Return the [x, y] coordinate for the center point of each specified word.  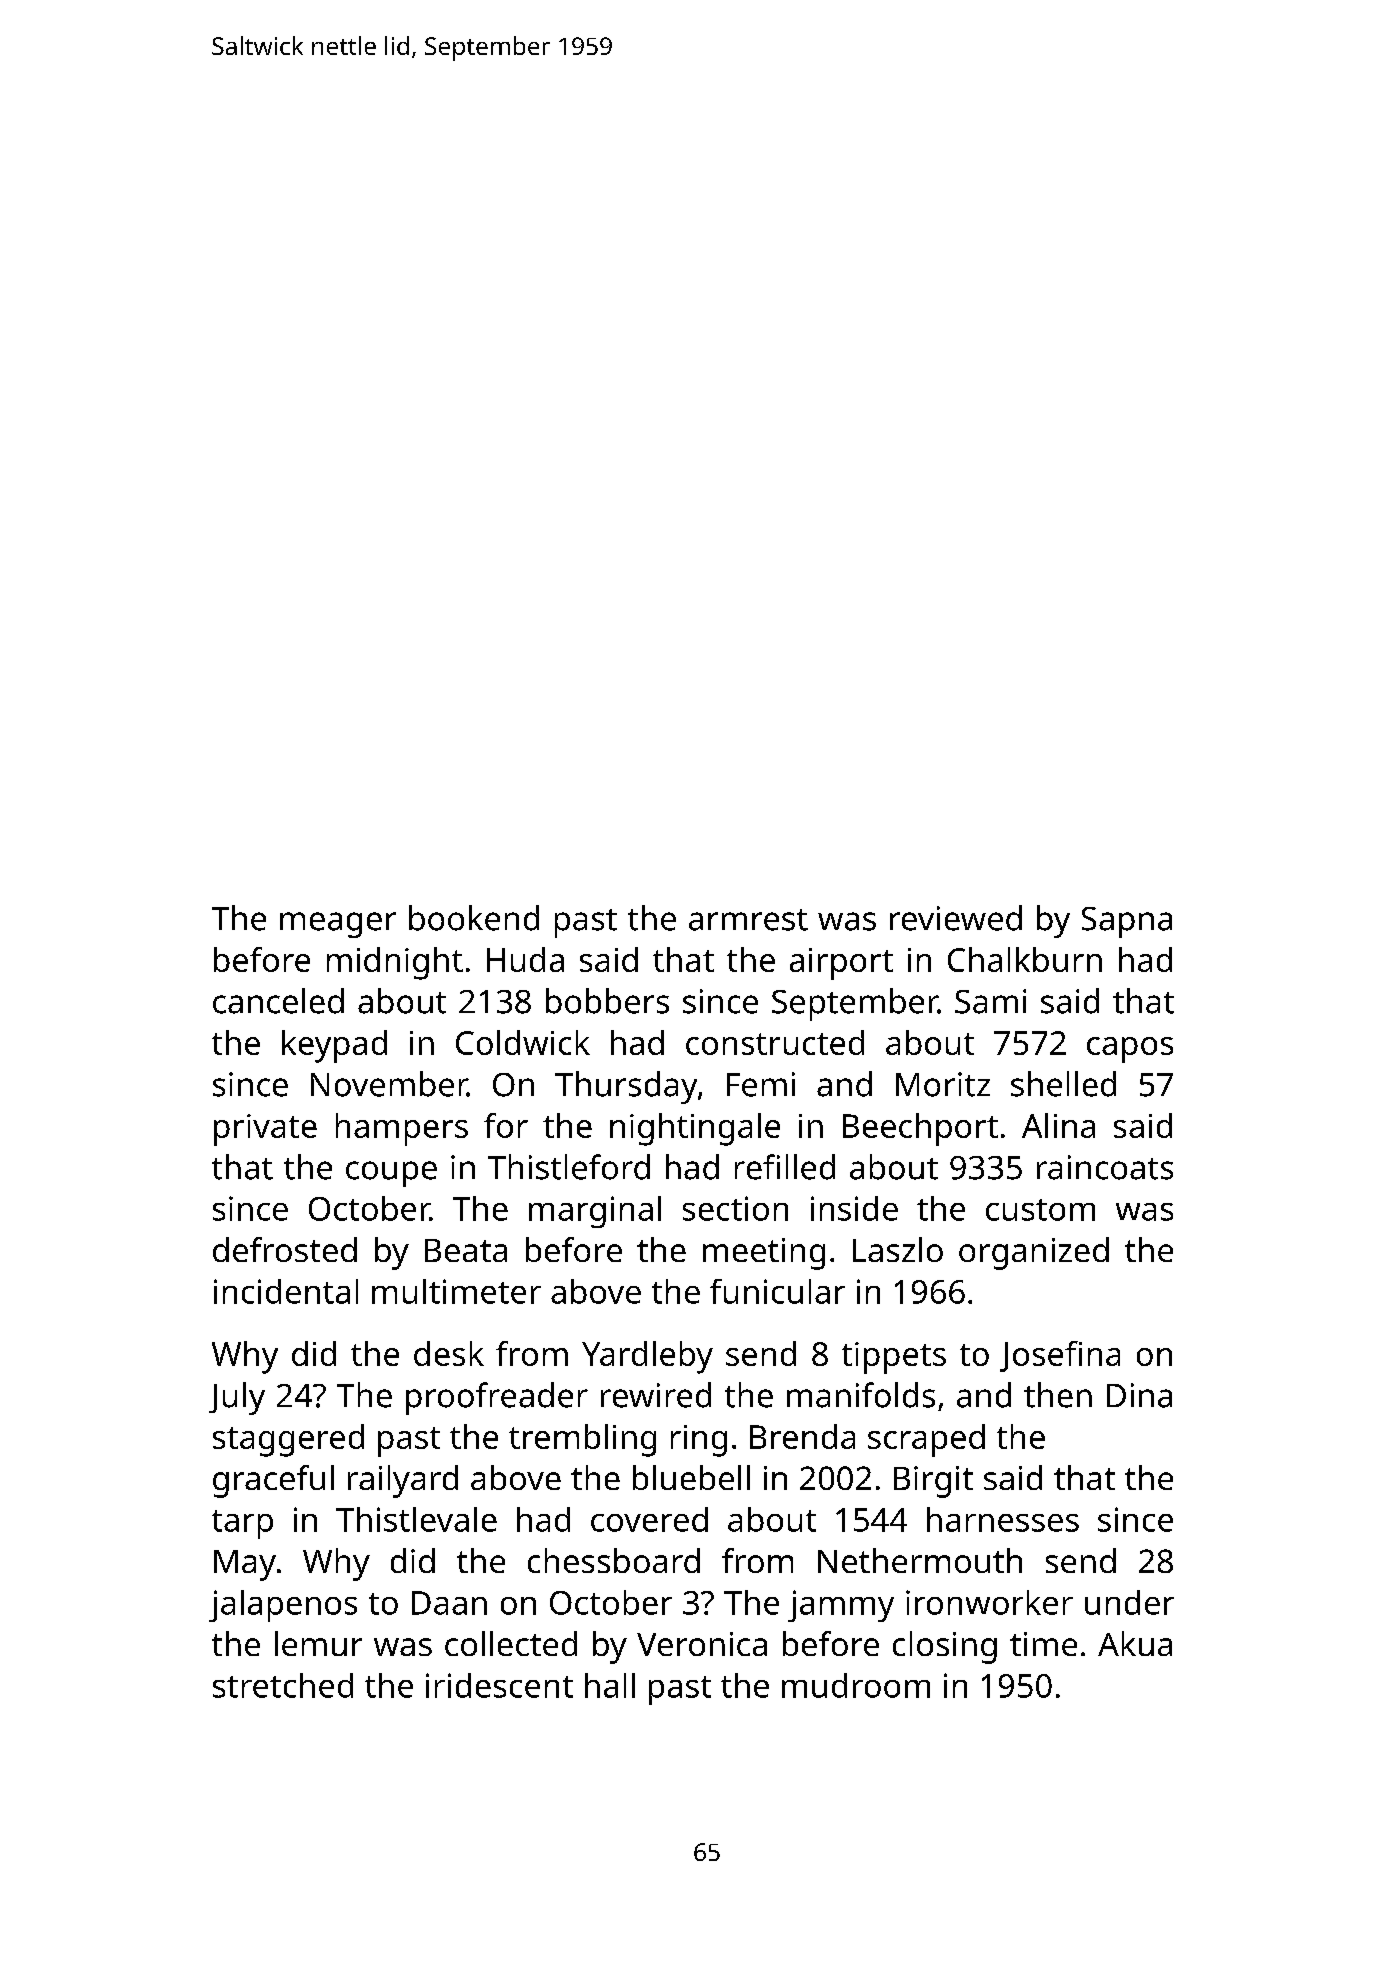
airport [841, 964]
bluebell [691, 1477]
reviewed [956, 918]
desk [449, 1353]
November [389, 1084]
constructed [775, 1042]
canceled [278, 1001]
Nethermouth [920, 1560]
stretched [283, 1685]
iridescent [499, 1685]
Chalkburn [1025, 959]
